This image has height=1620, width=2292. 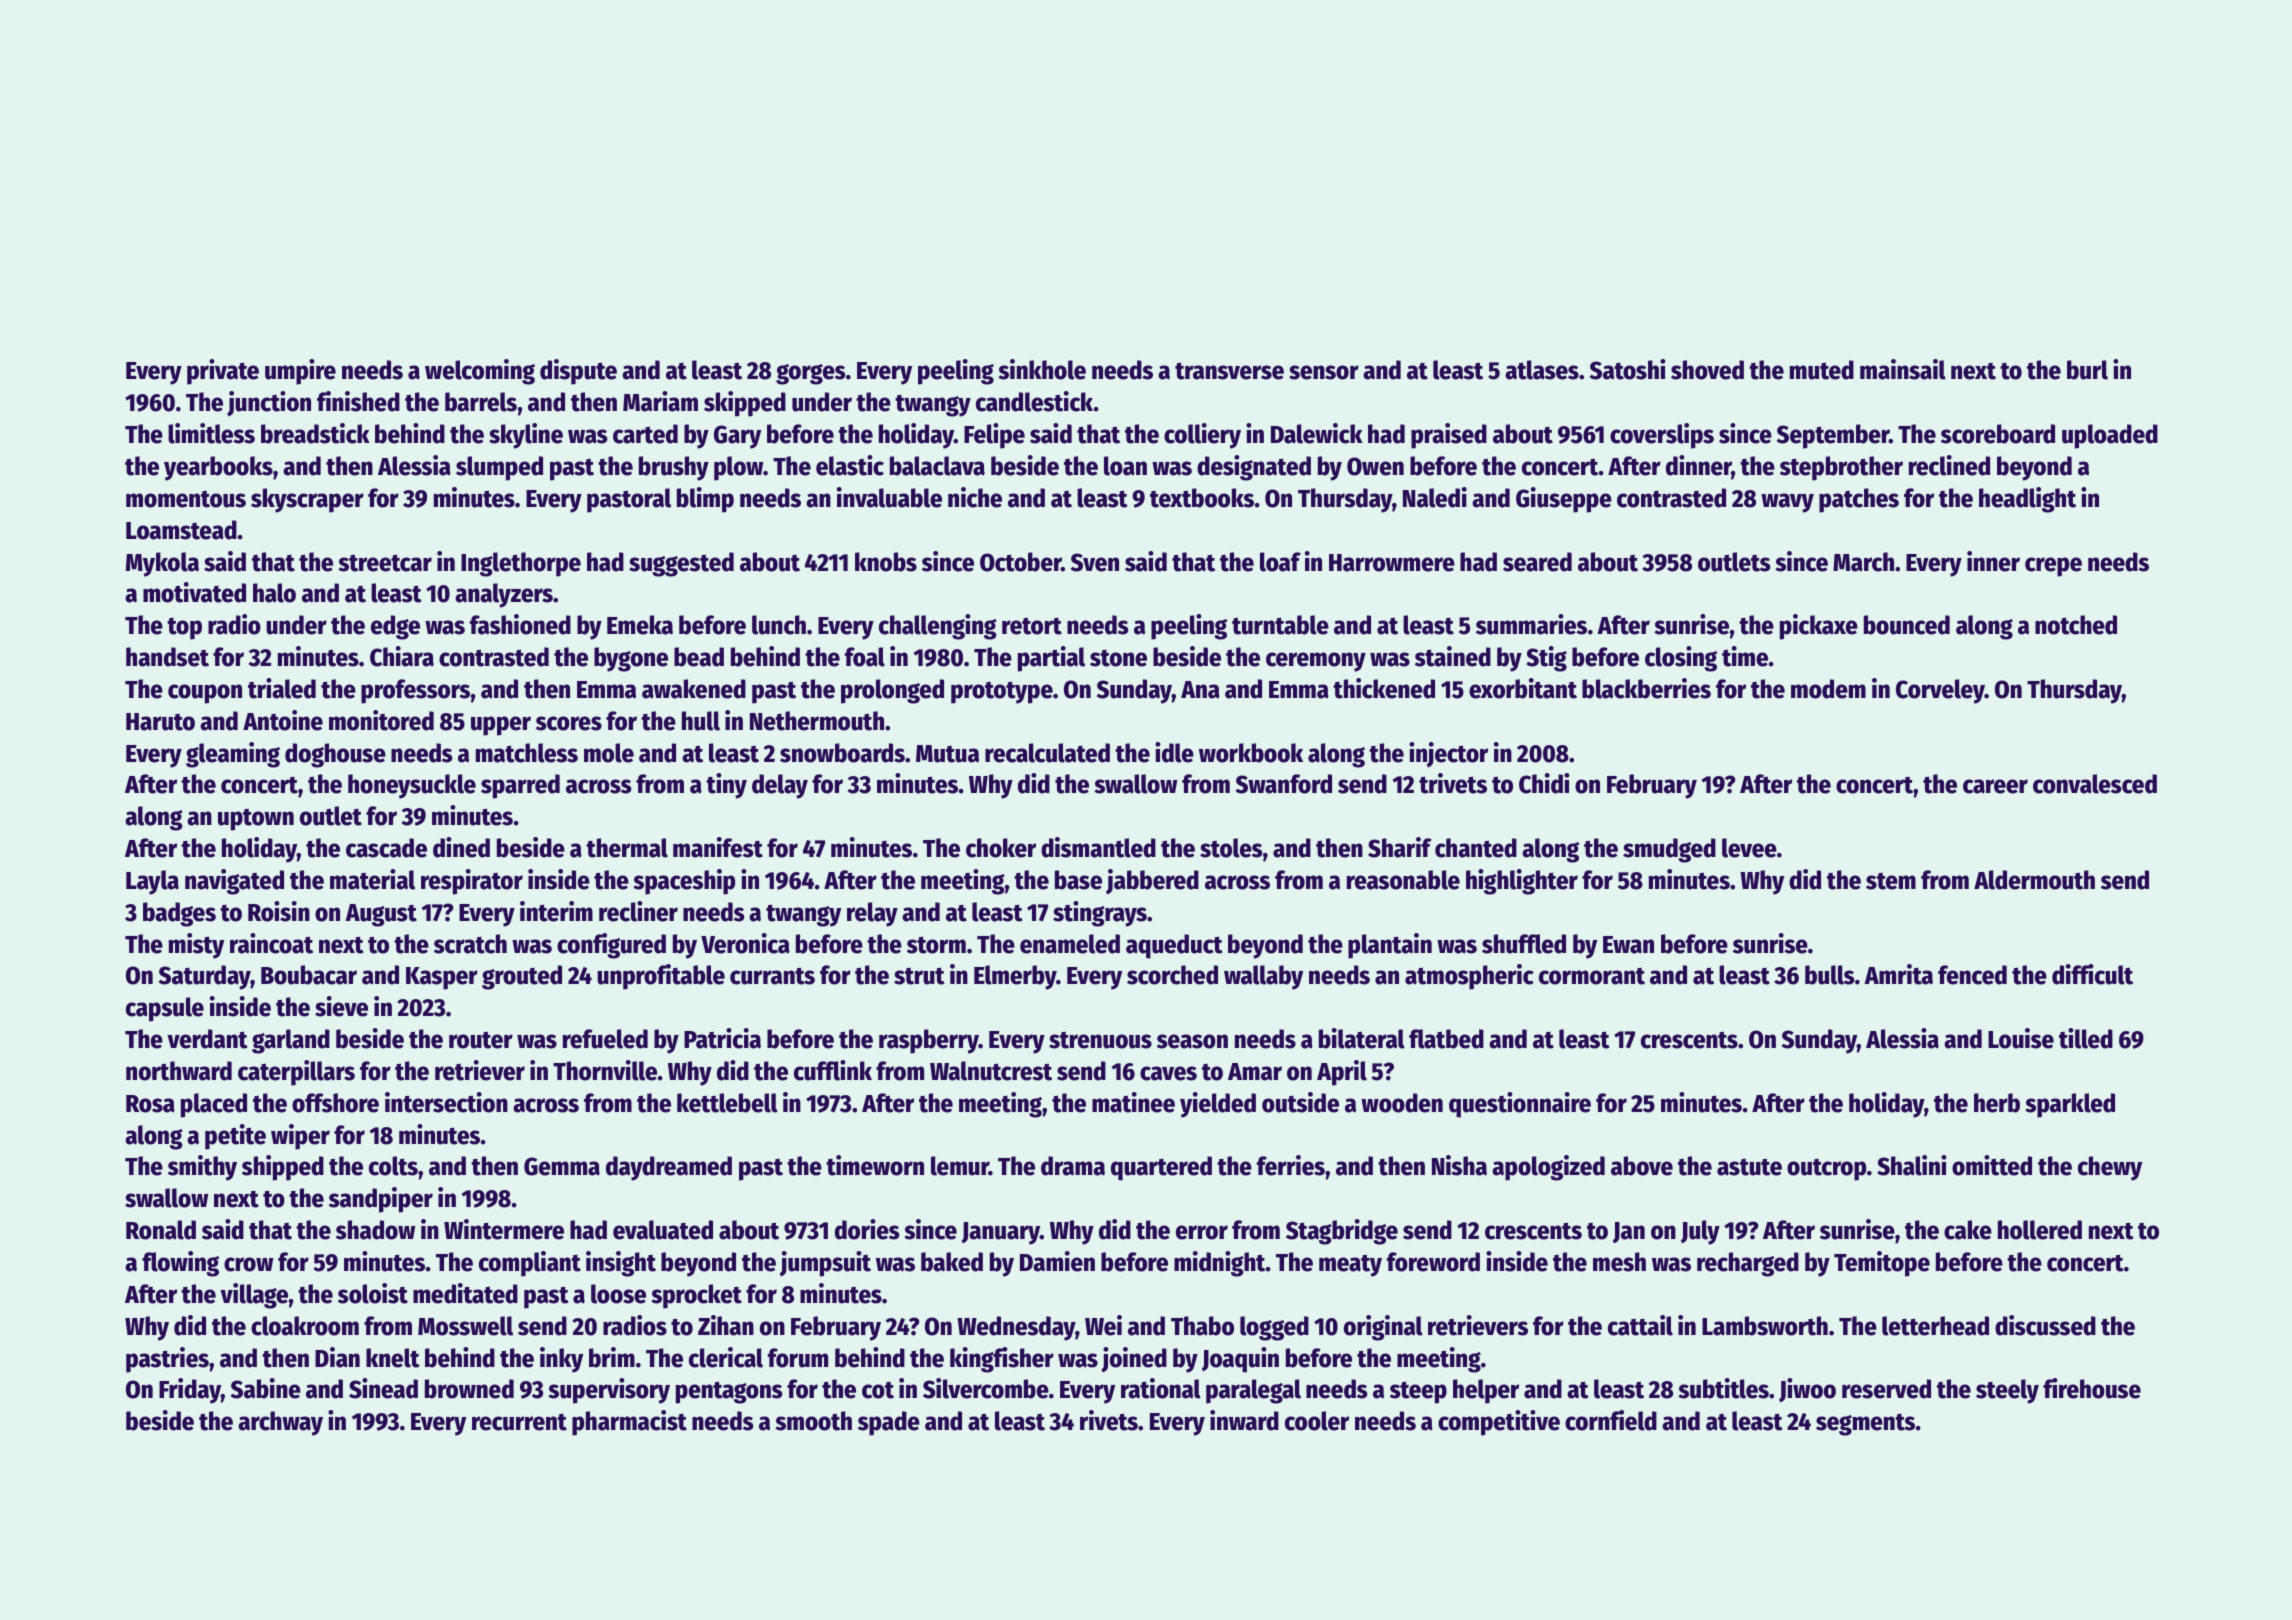 What do you see at coordinates (1384, 688) in the image?
I see `thickened` at bounding box center [1384, 688].
